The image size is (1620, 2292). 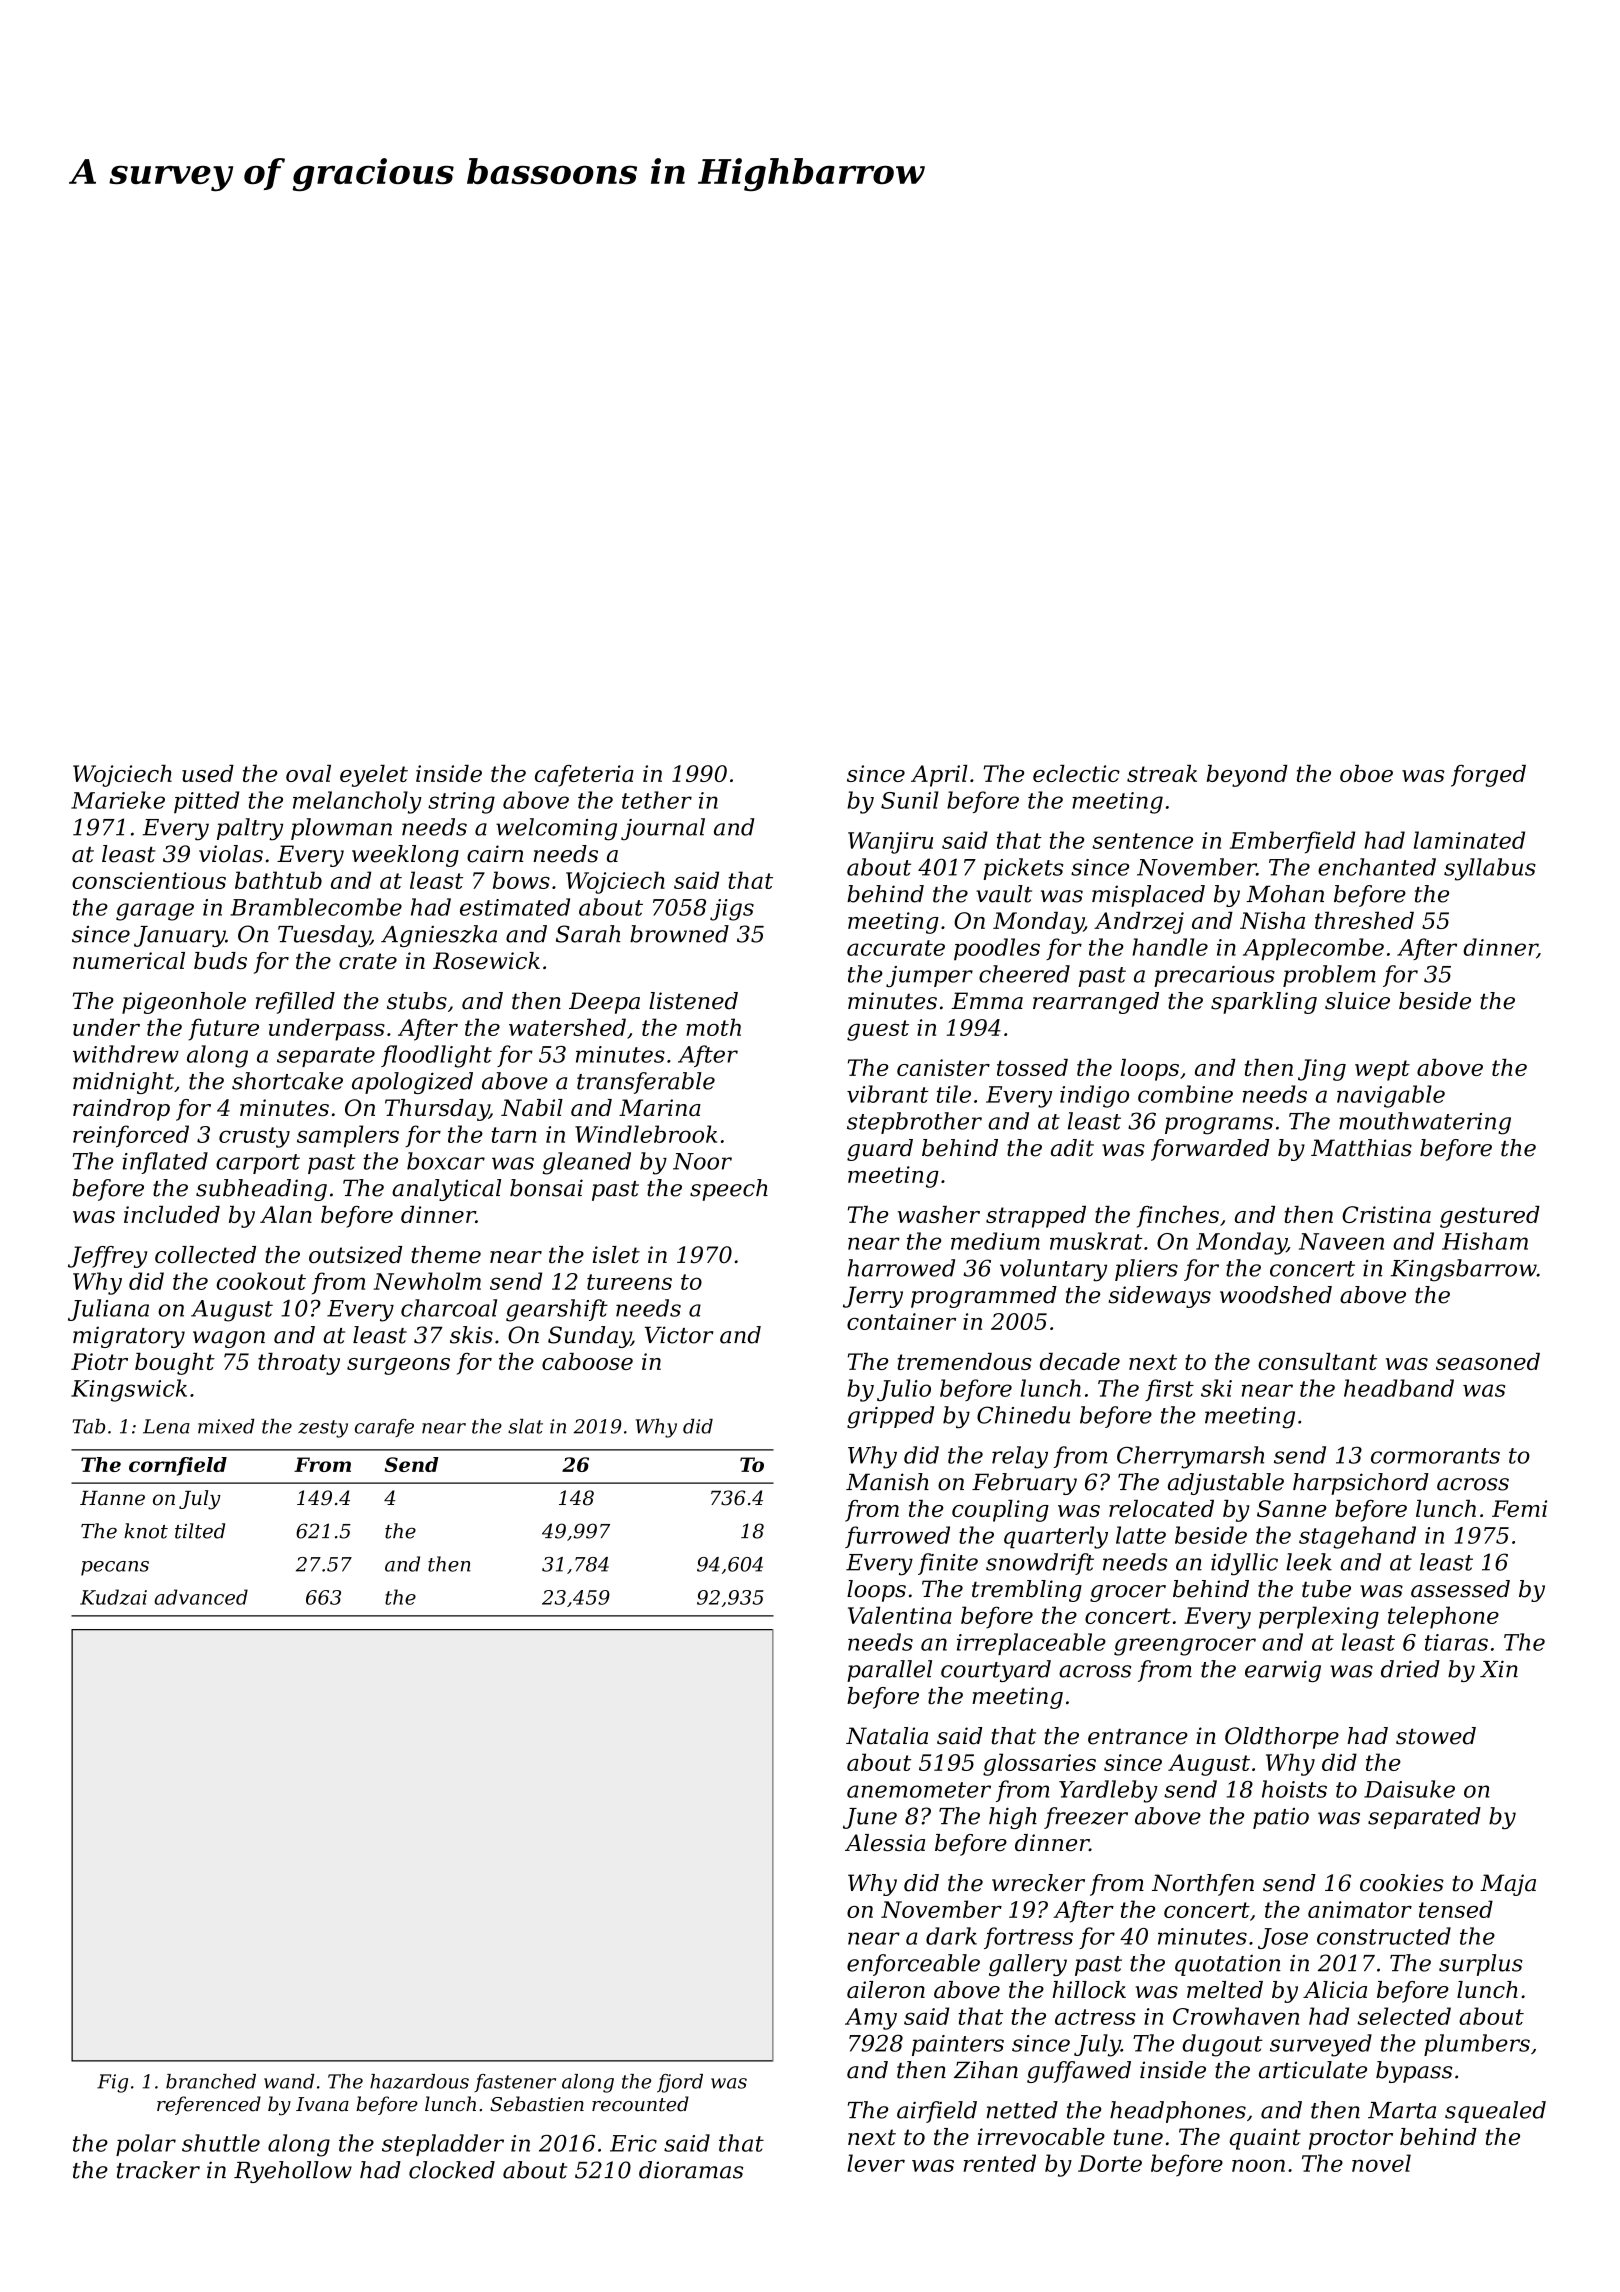 I want to click on coupling, so click(x=1000, y=1511).
